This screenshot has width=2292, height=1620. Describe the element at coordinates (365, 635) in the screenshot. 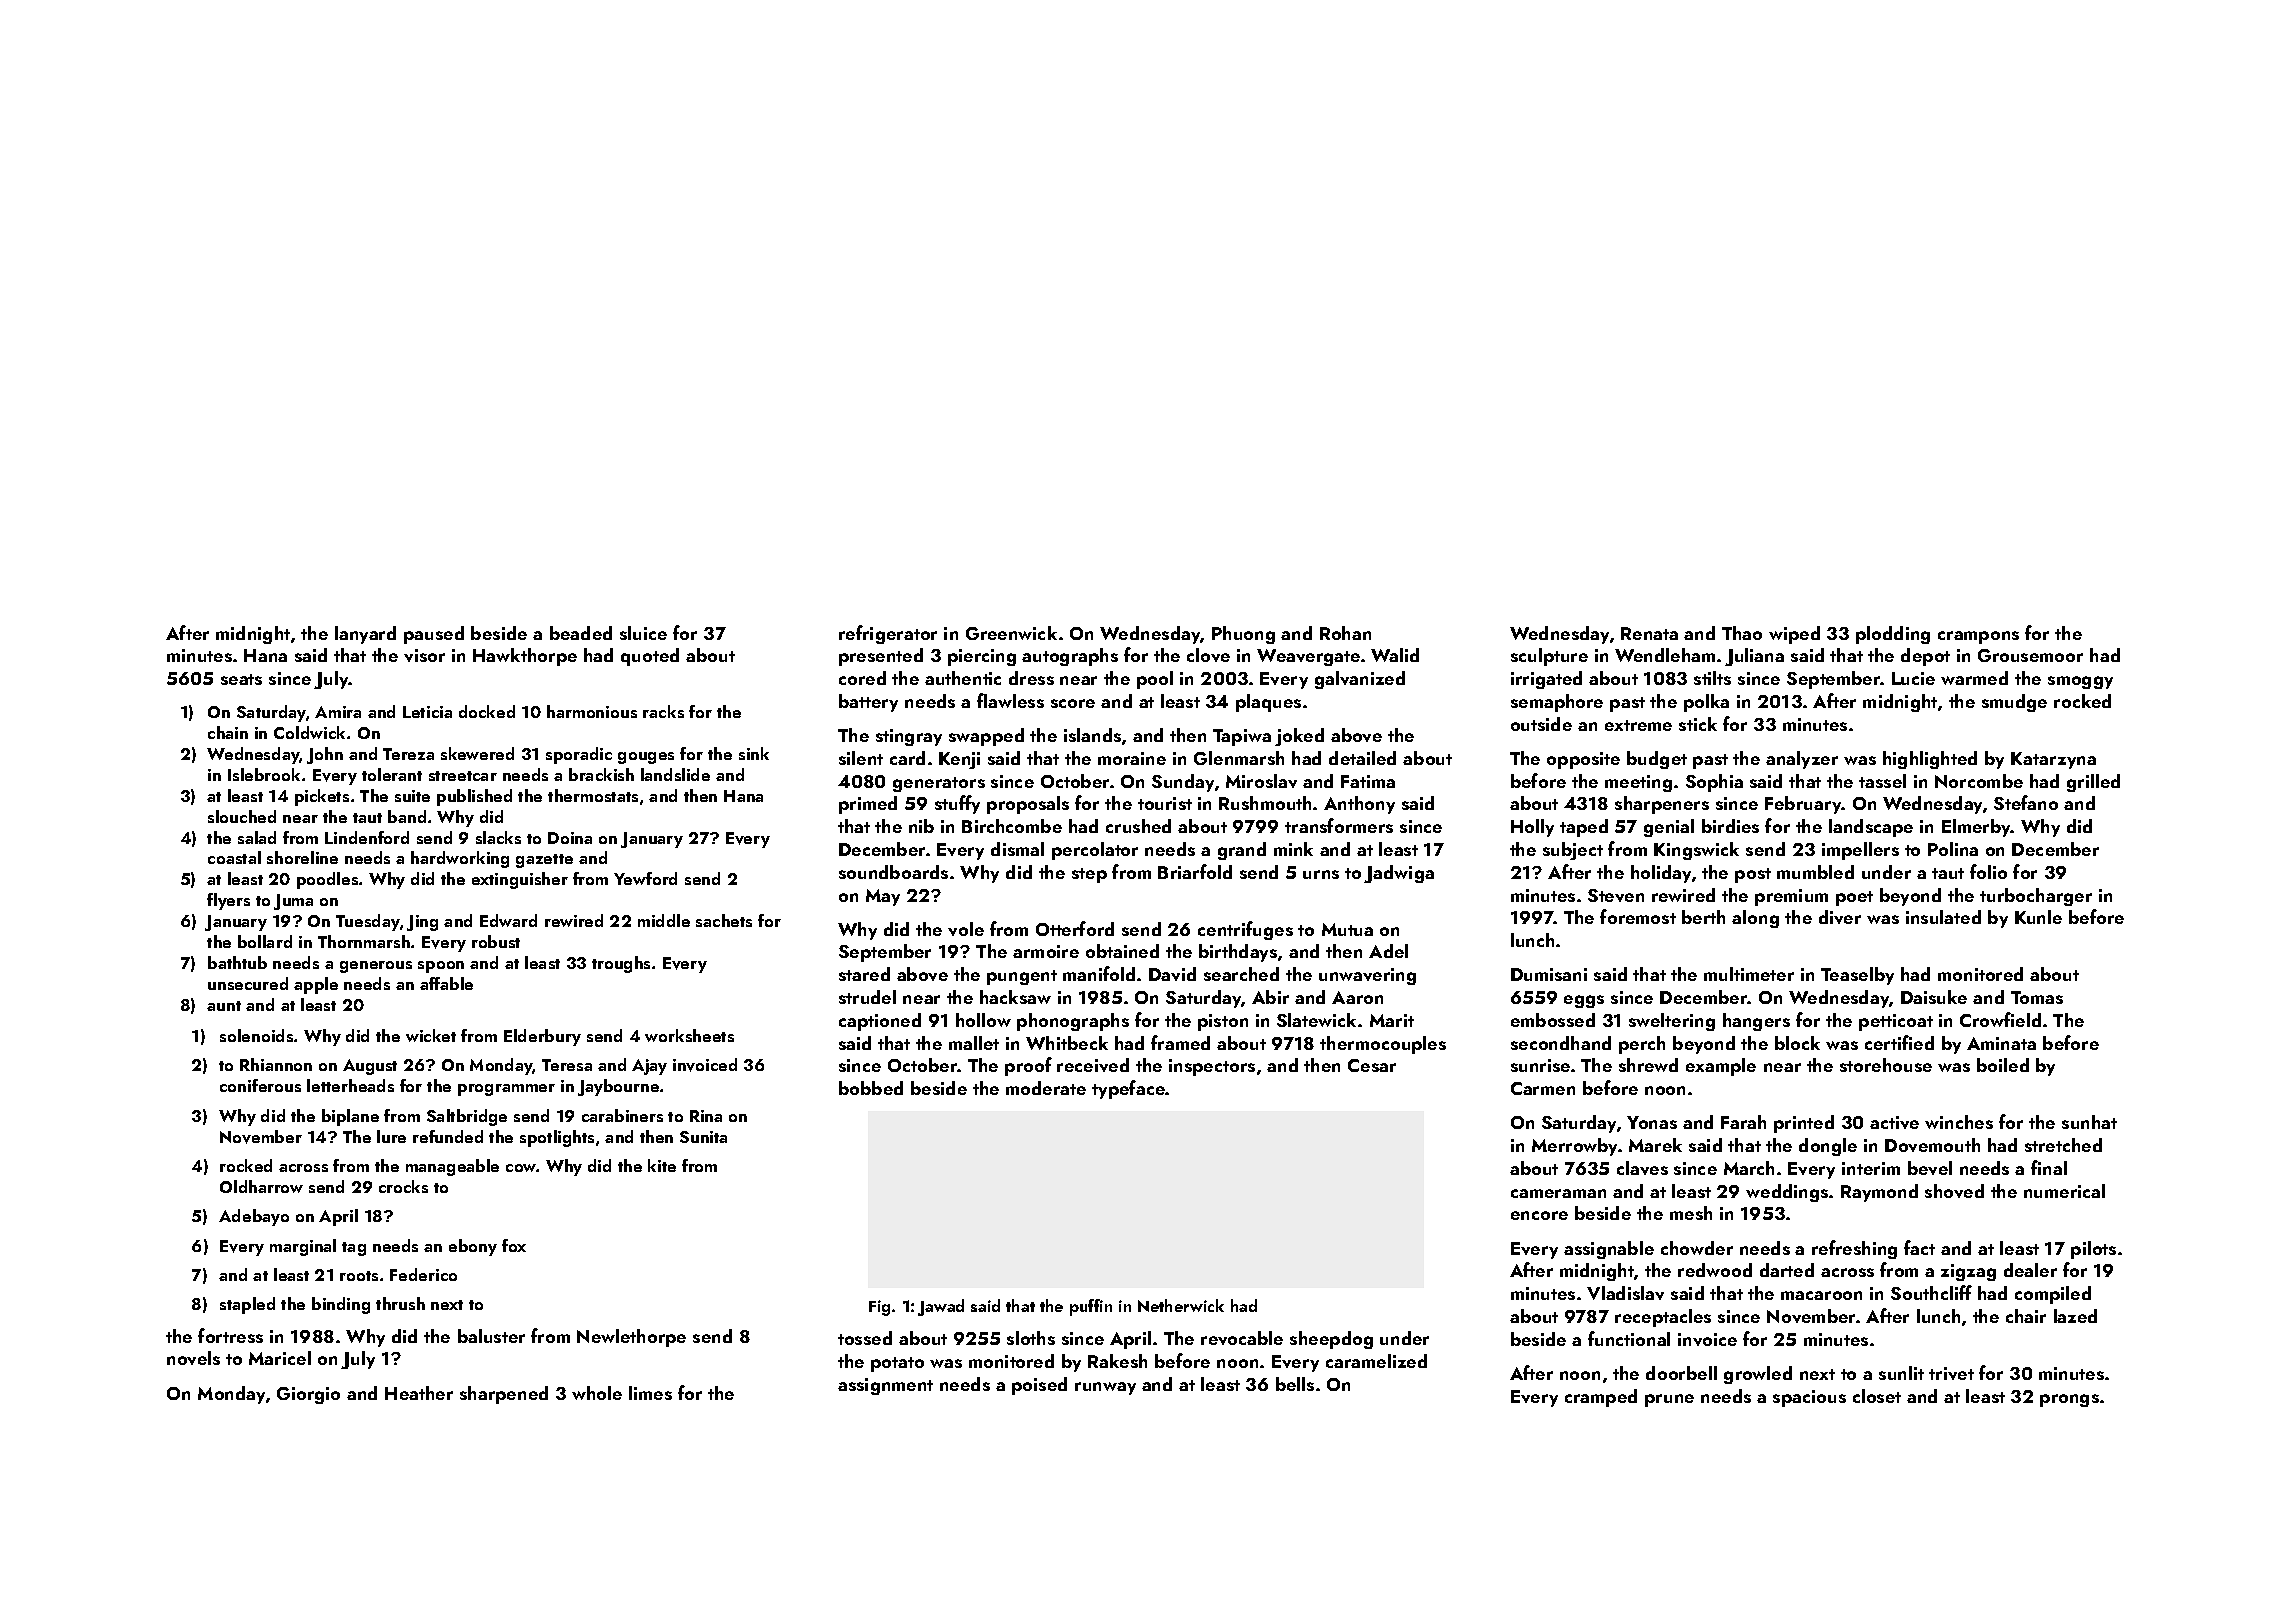

I see `lanyard` at that location.
